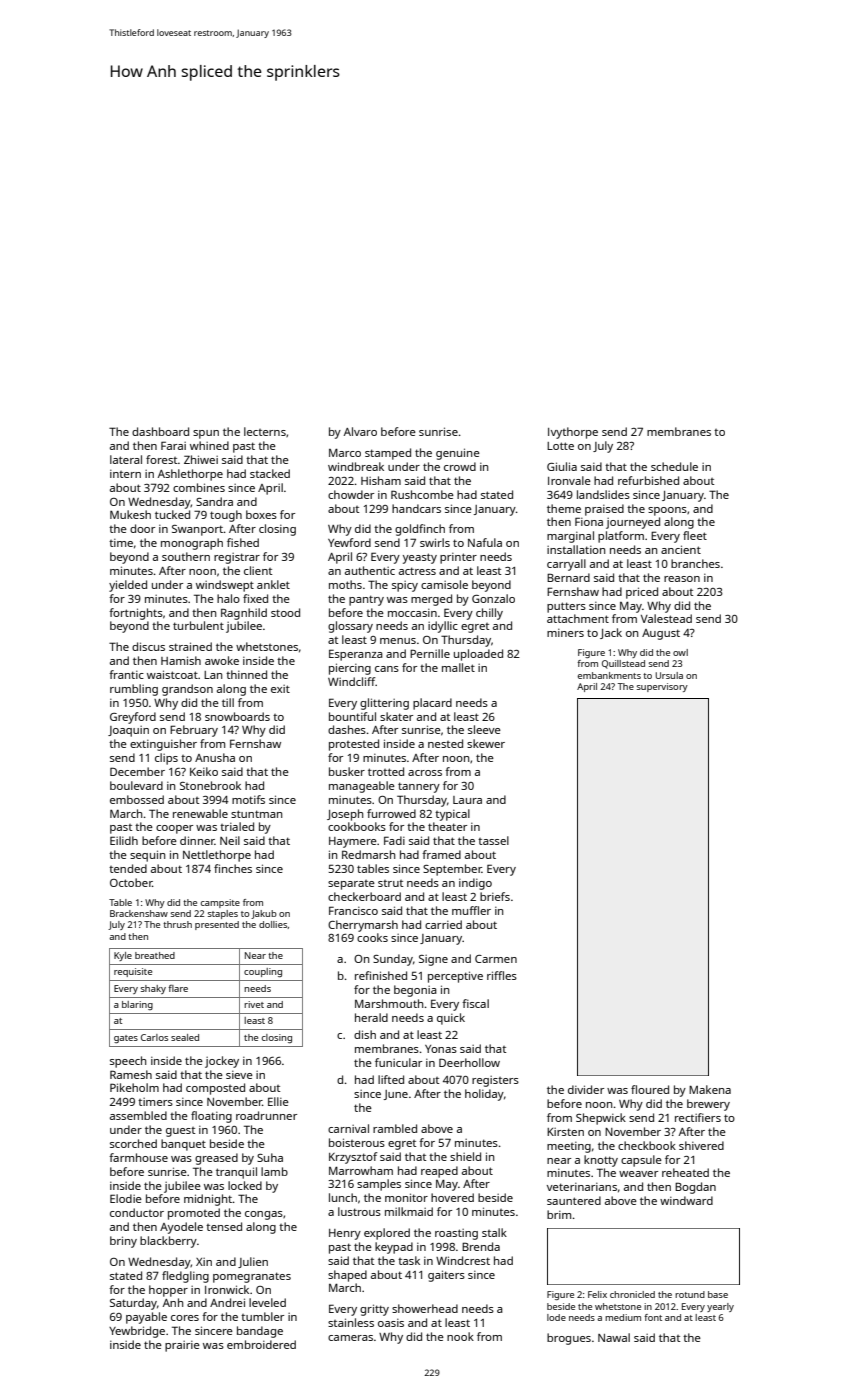 The image size is (849, 1400). What do you see at coordinates (708, 1105) in the screenshot?
I see `brewery` at bounding box center [708, 1105].
